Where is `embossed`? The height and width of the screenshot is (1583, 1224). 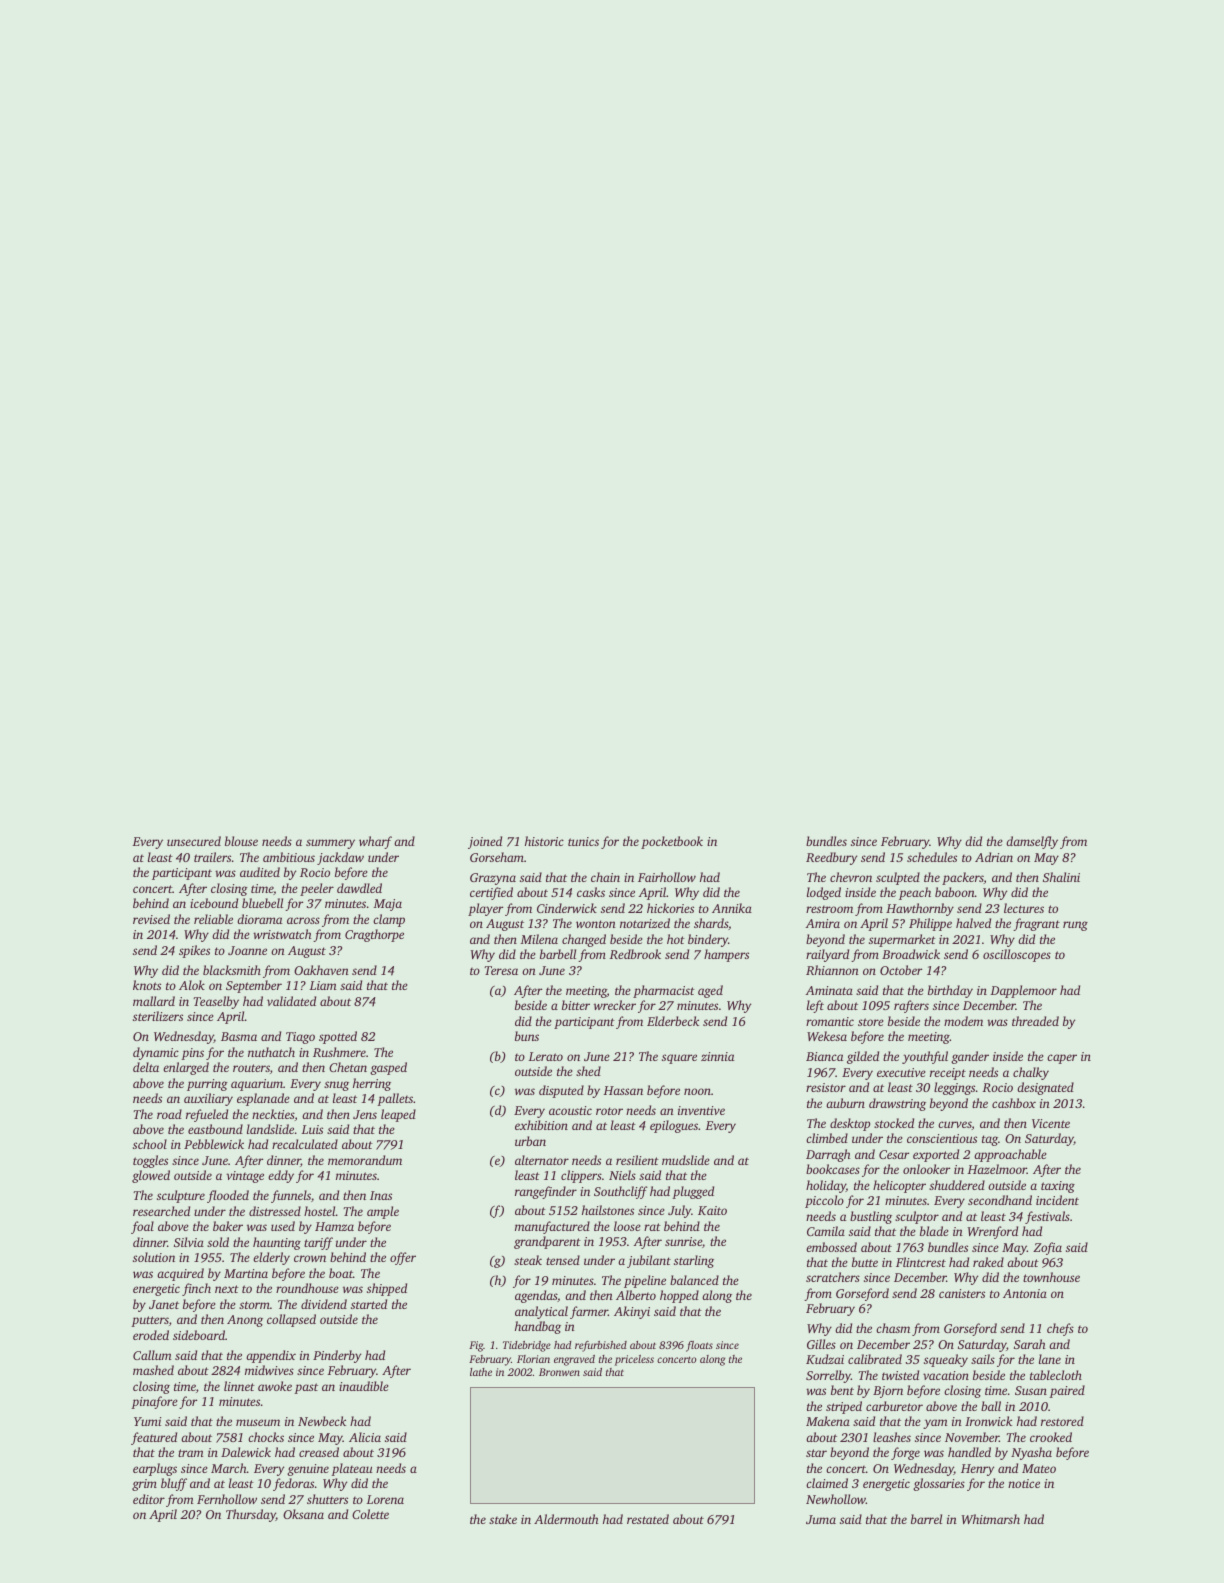 embossed is located at coordinates (831, 1247).
